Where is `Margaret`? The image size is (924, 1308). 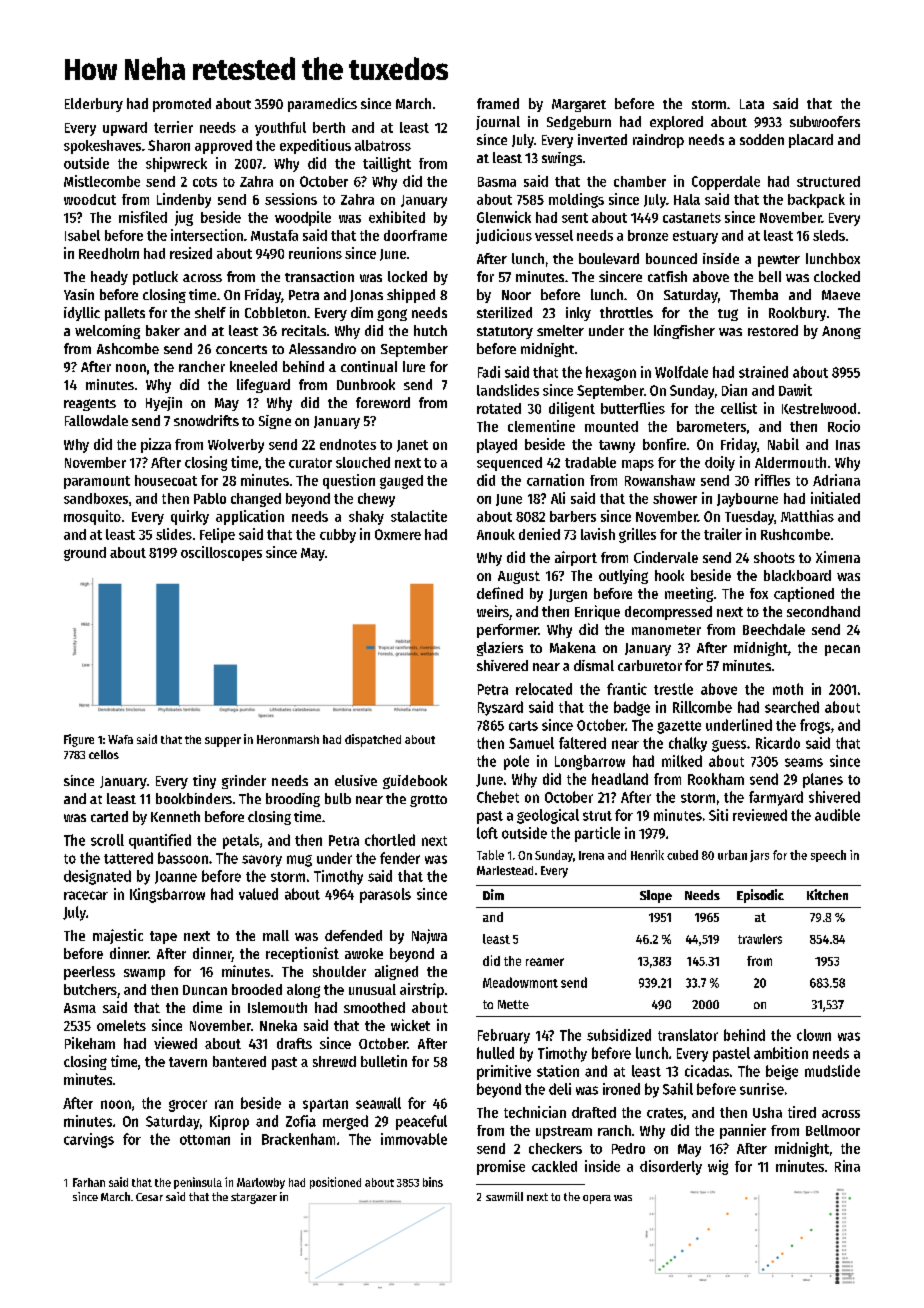 Margaret is located at coordinates (579, 105).
